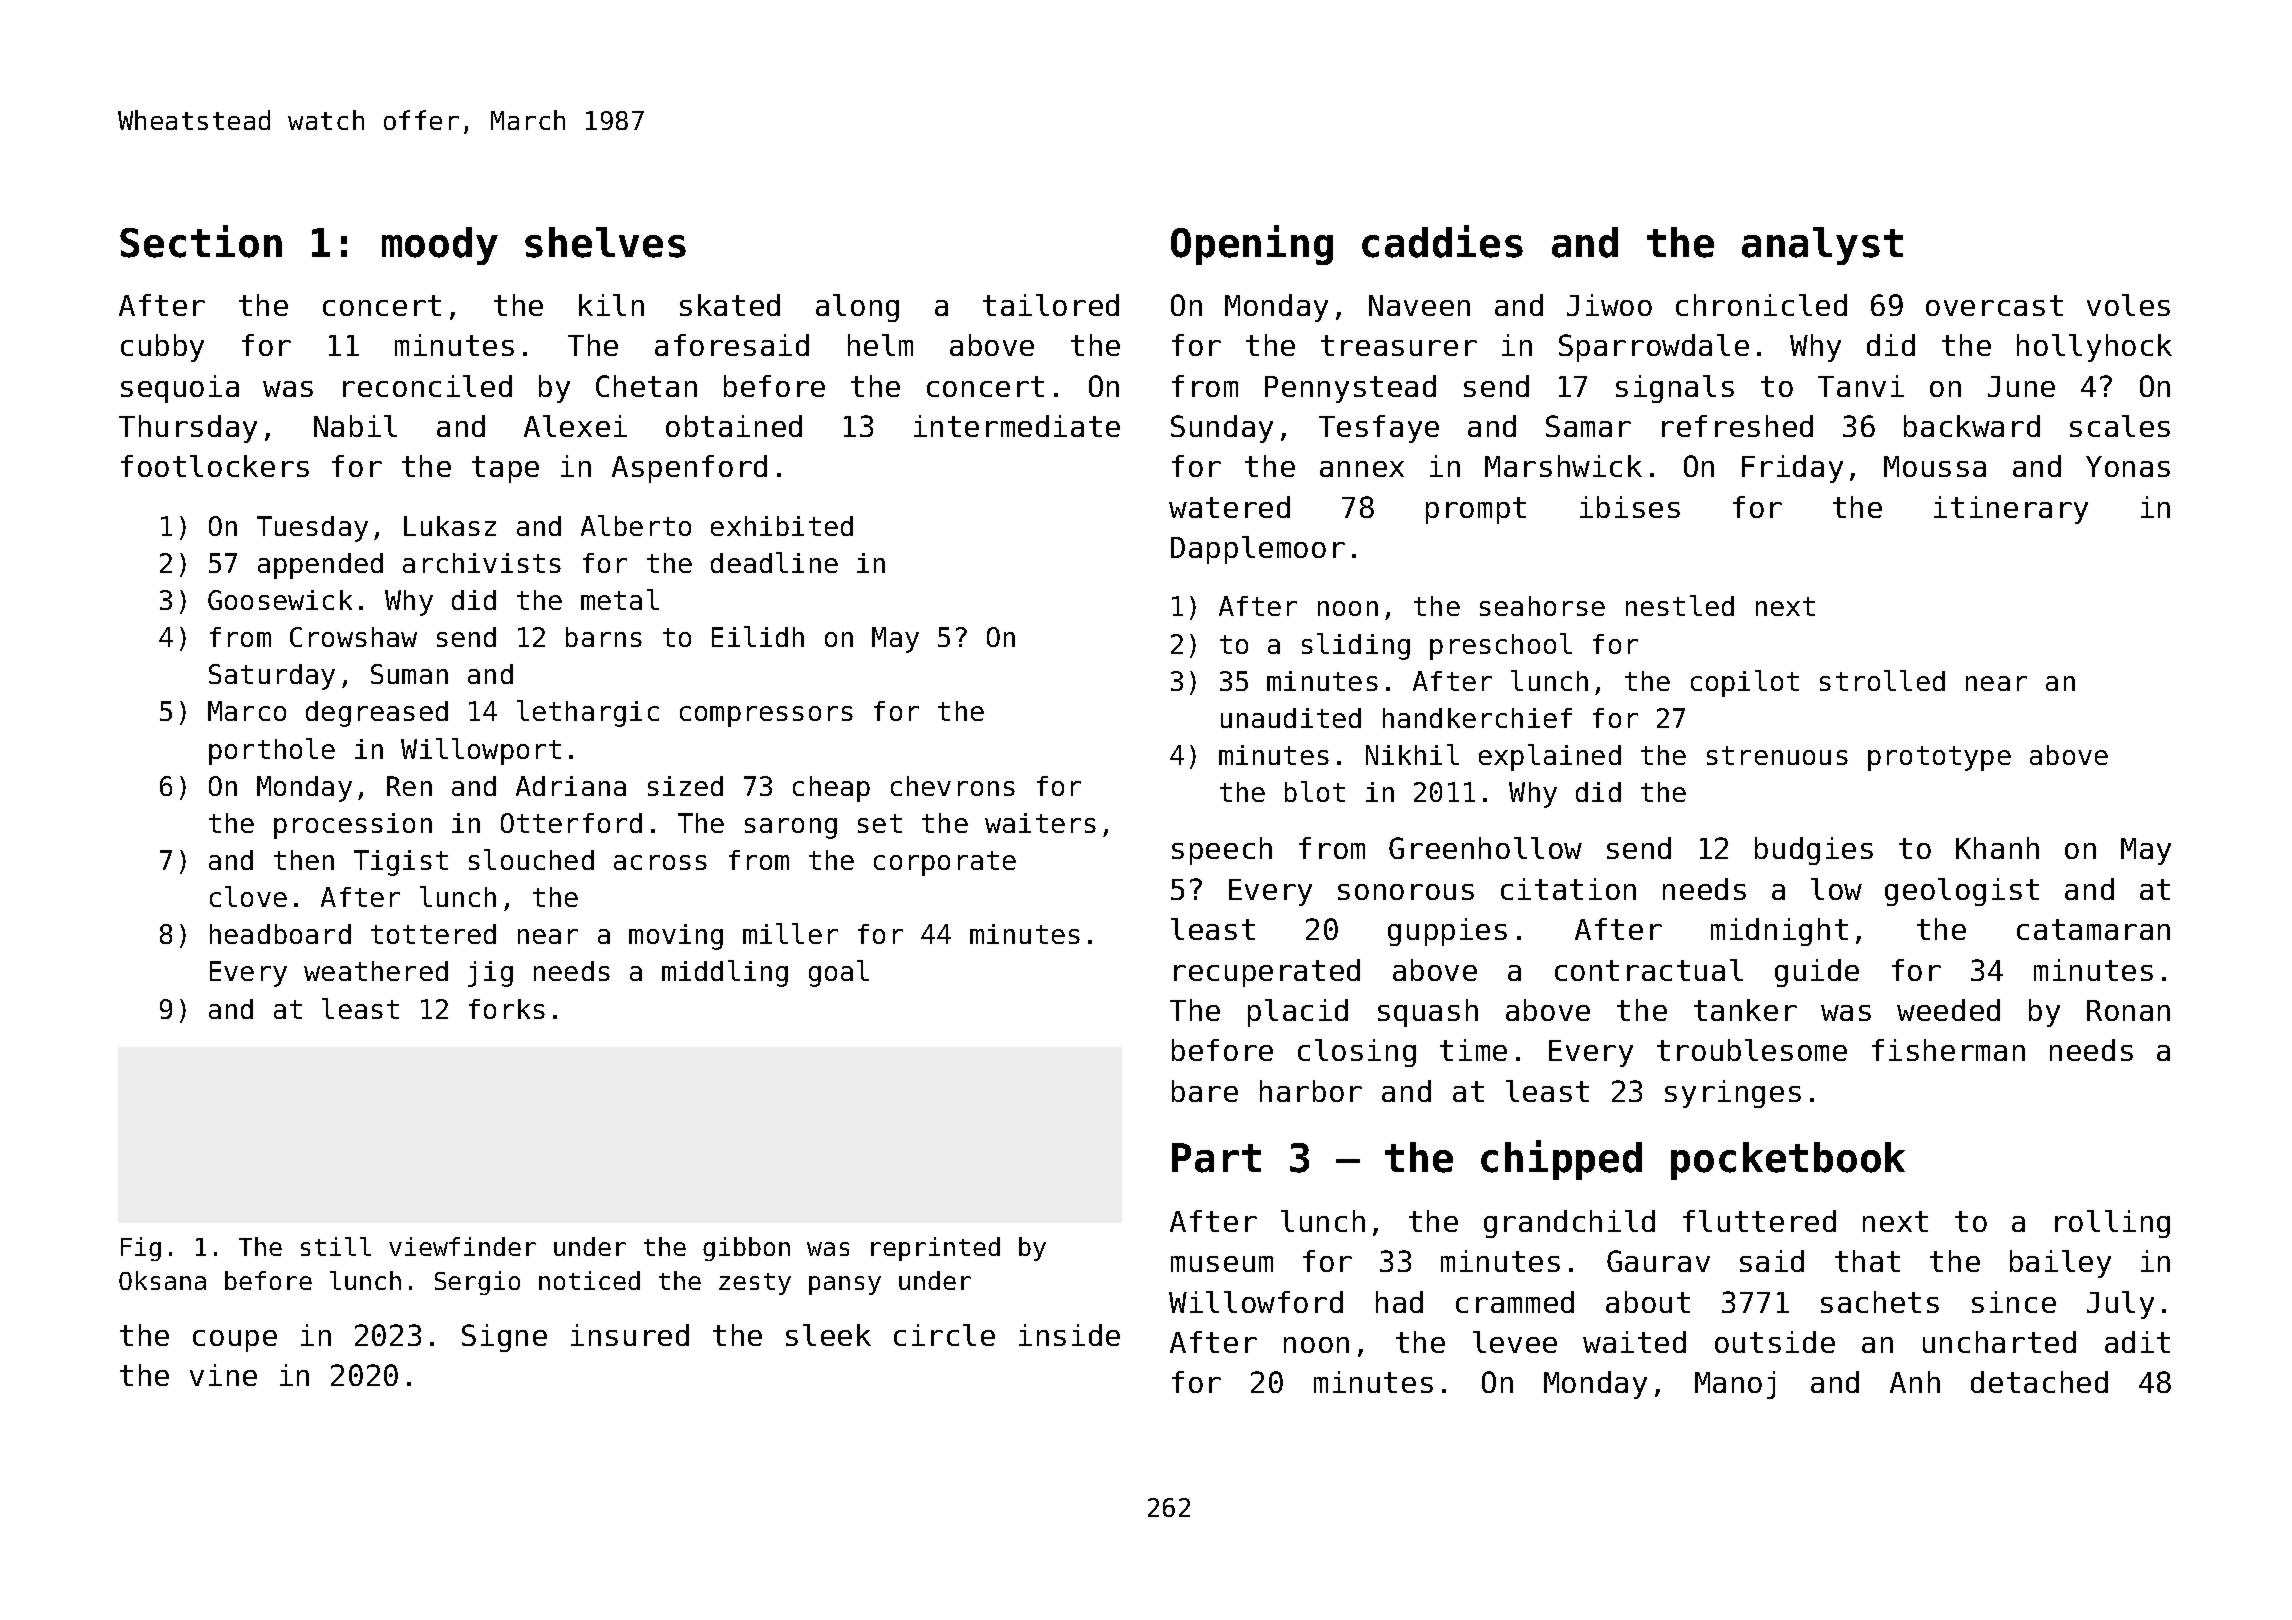 This screenshot has height=1620, width=2292. Describe the element at coordinates (440, 246) in the screenshot. I see `moody` at that location.
